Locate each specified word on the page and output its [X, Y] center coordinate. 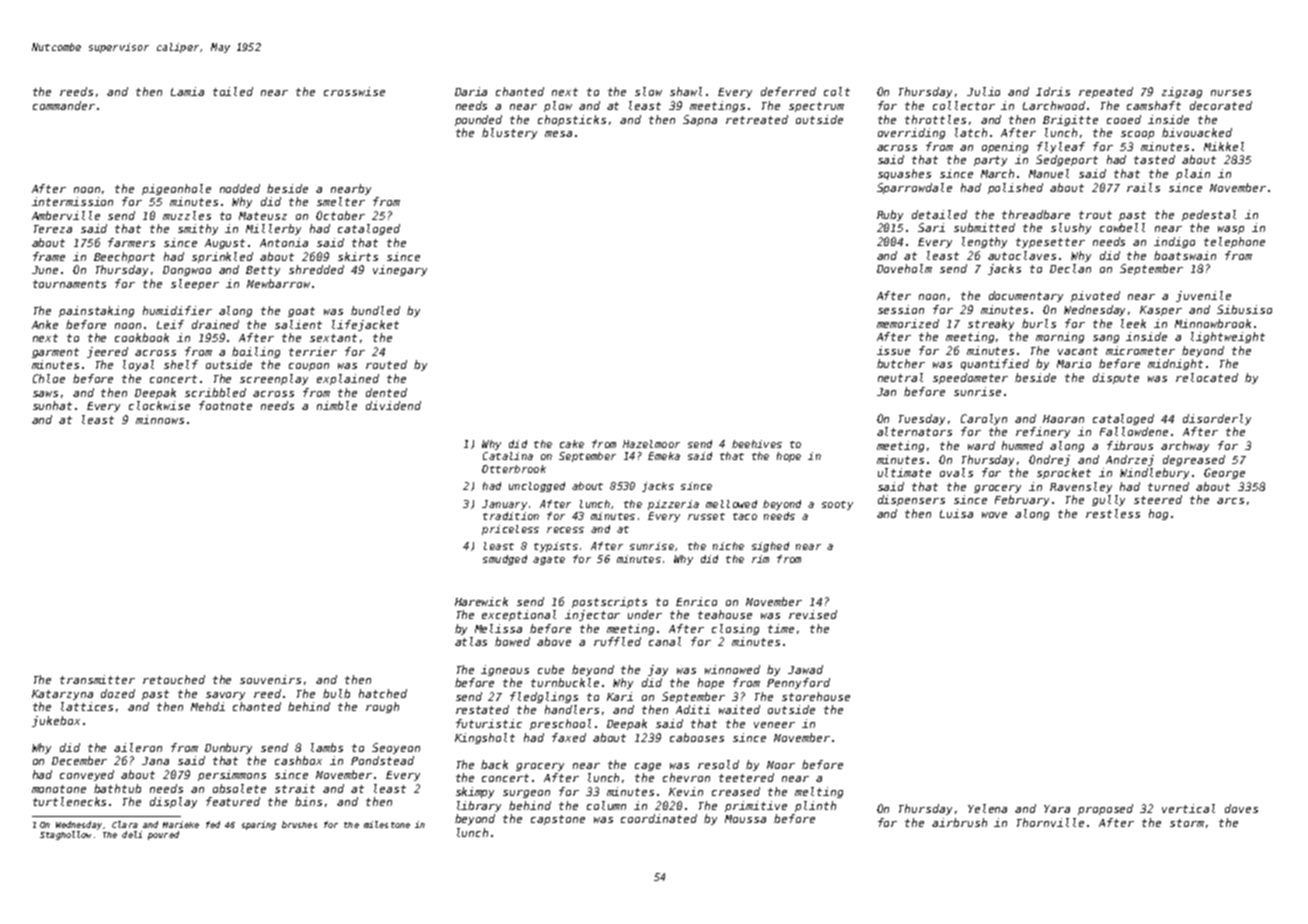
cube [551, 669]
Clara [125, 824]
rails [1143, 187]
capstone [558, 820]
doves [1241, 808]
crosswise [354, 91]
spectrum [816, 107]
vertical [1188, 808]
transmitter [97, 679]
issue [893, 350]
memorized [908, 323]
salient [298, 324]
